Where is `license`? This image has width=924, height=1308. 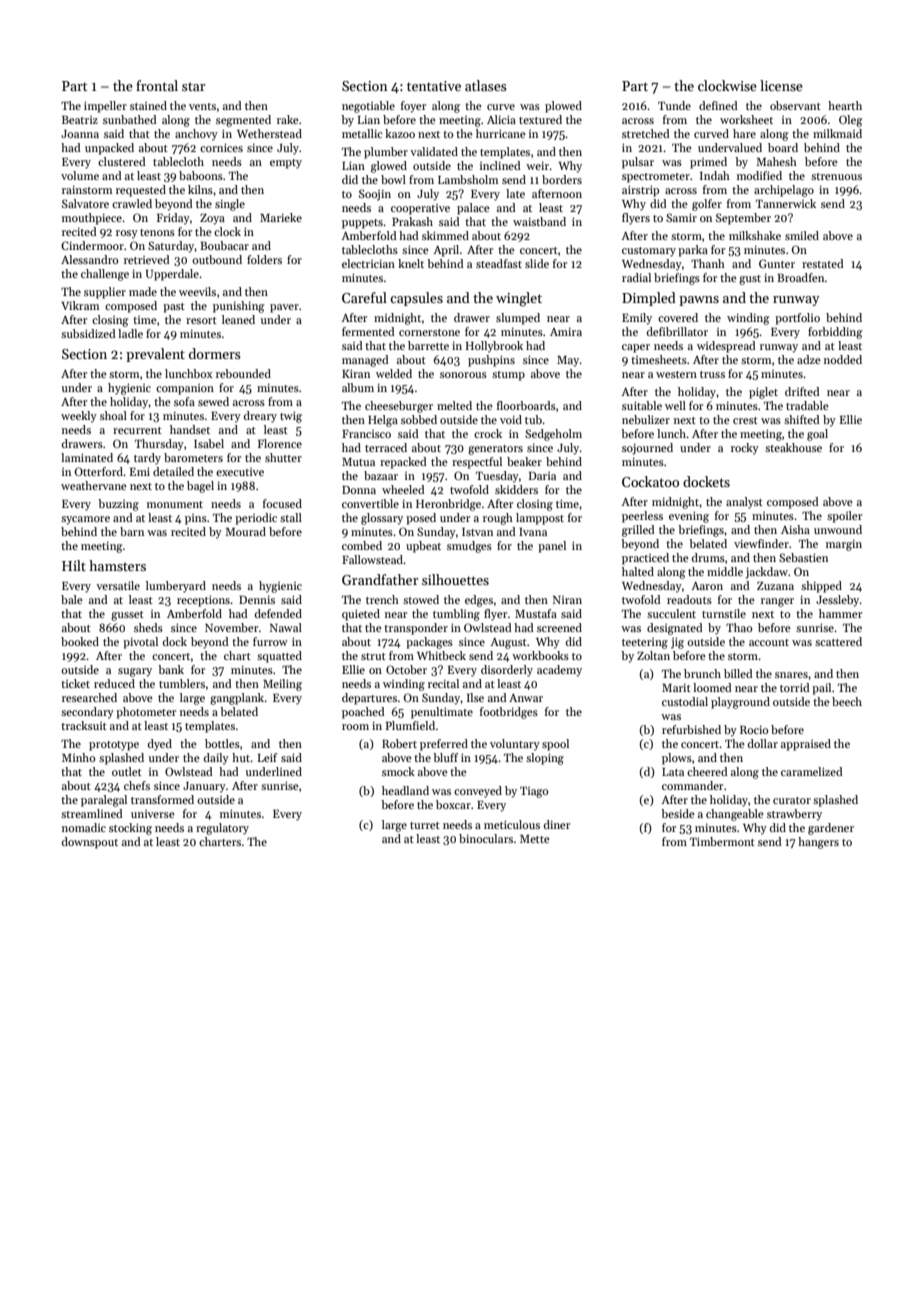
license is located at coordinates (781, 85).
